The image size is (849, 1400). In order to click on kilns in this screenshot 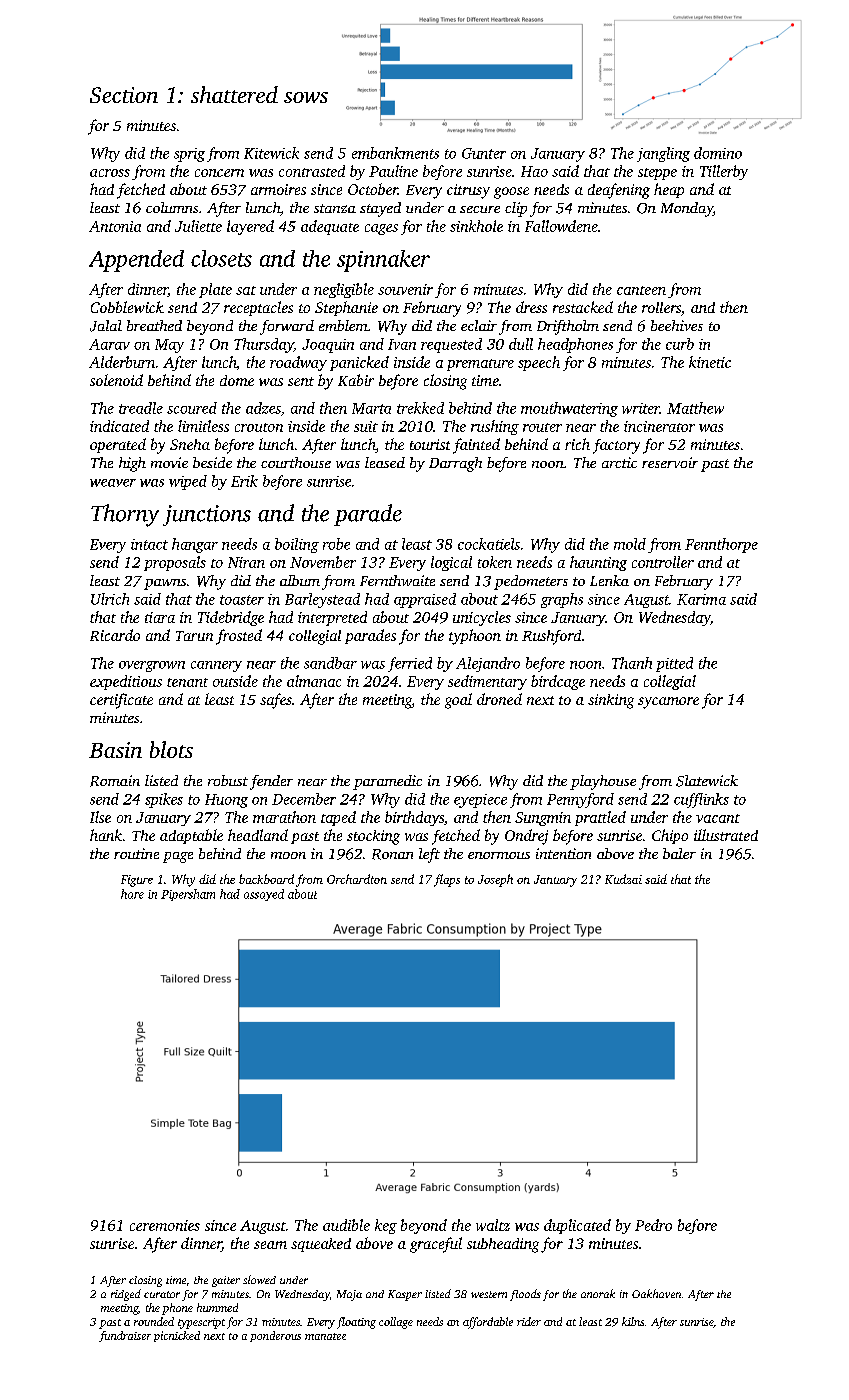, I will do `click(633, 1321)`.
